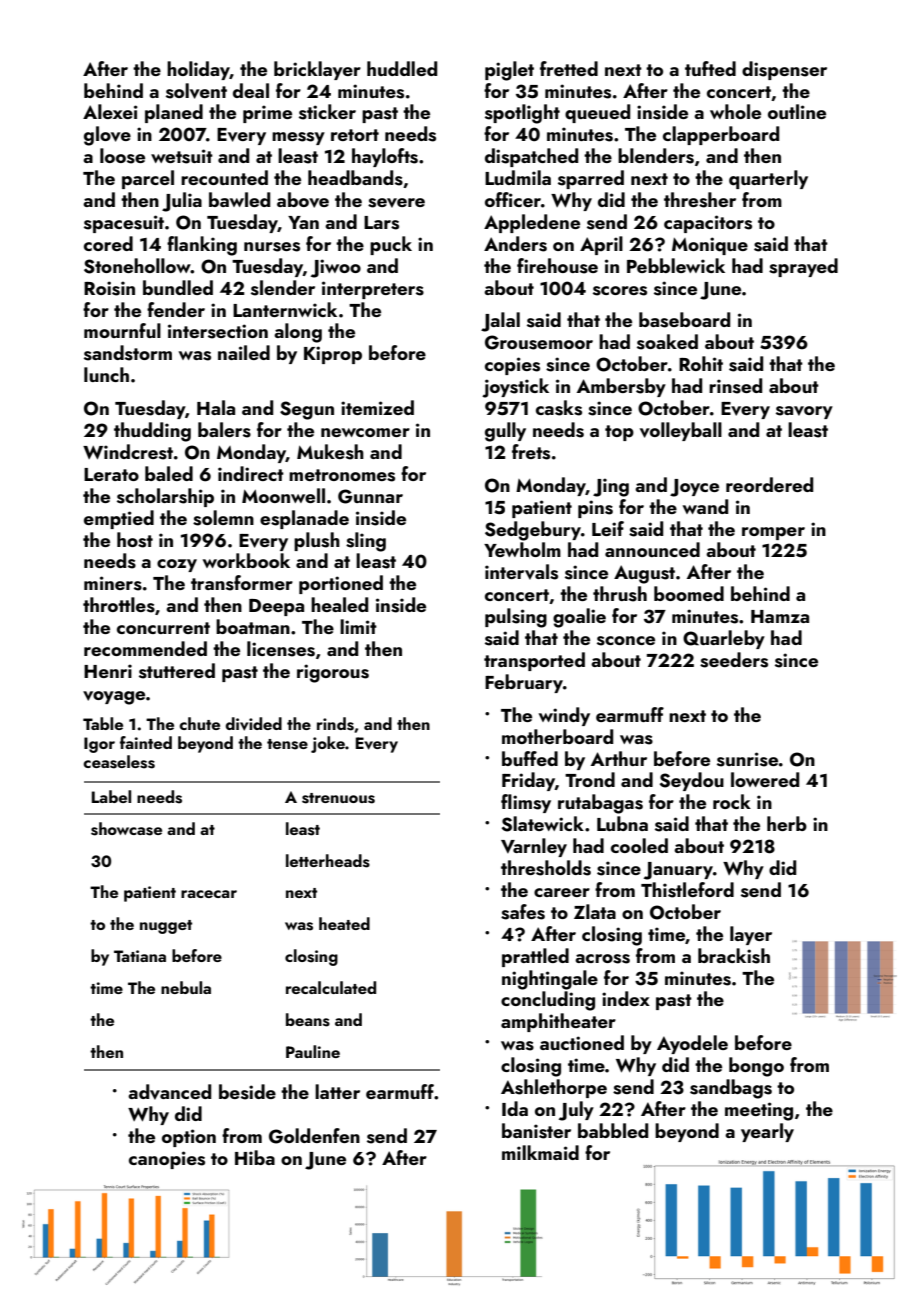  What do you see at coordinates (255, 1157) in the image?
I see `Hiba` at bounding box center [255, 1157].
